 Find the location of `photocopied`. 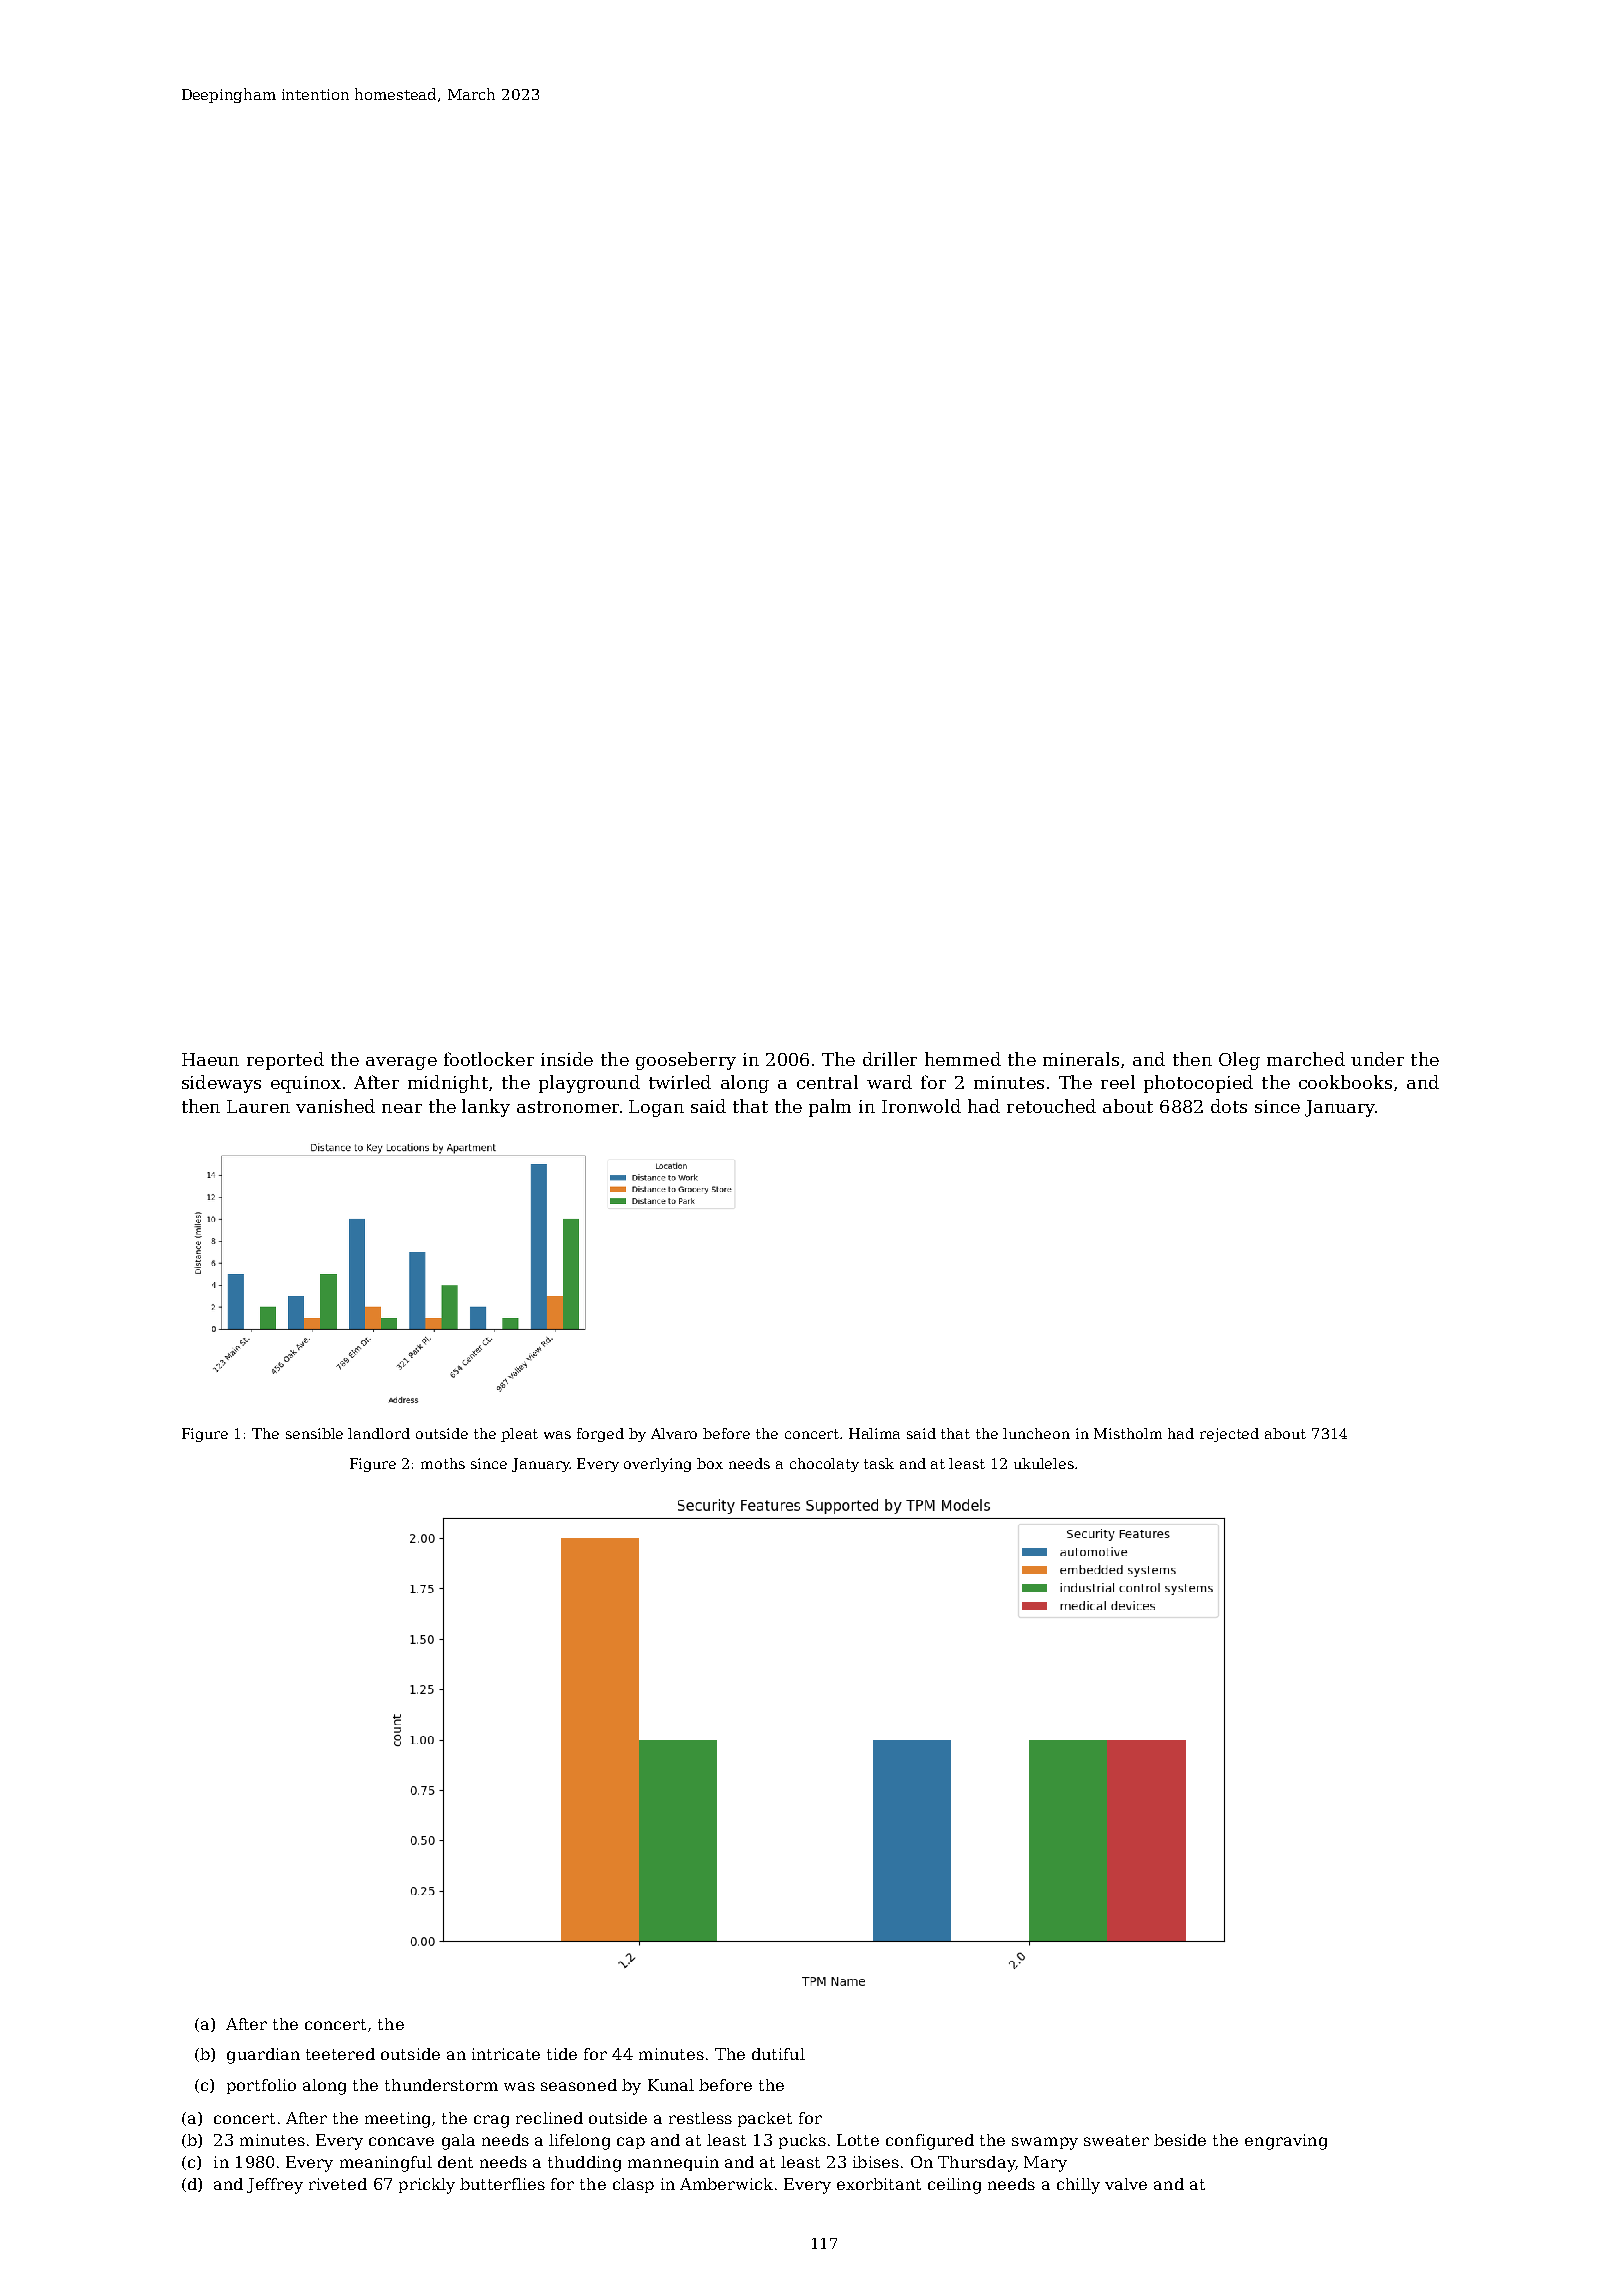

photocopied is located at coordinates (1198, 1084).
